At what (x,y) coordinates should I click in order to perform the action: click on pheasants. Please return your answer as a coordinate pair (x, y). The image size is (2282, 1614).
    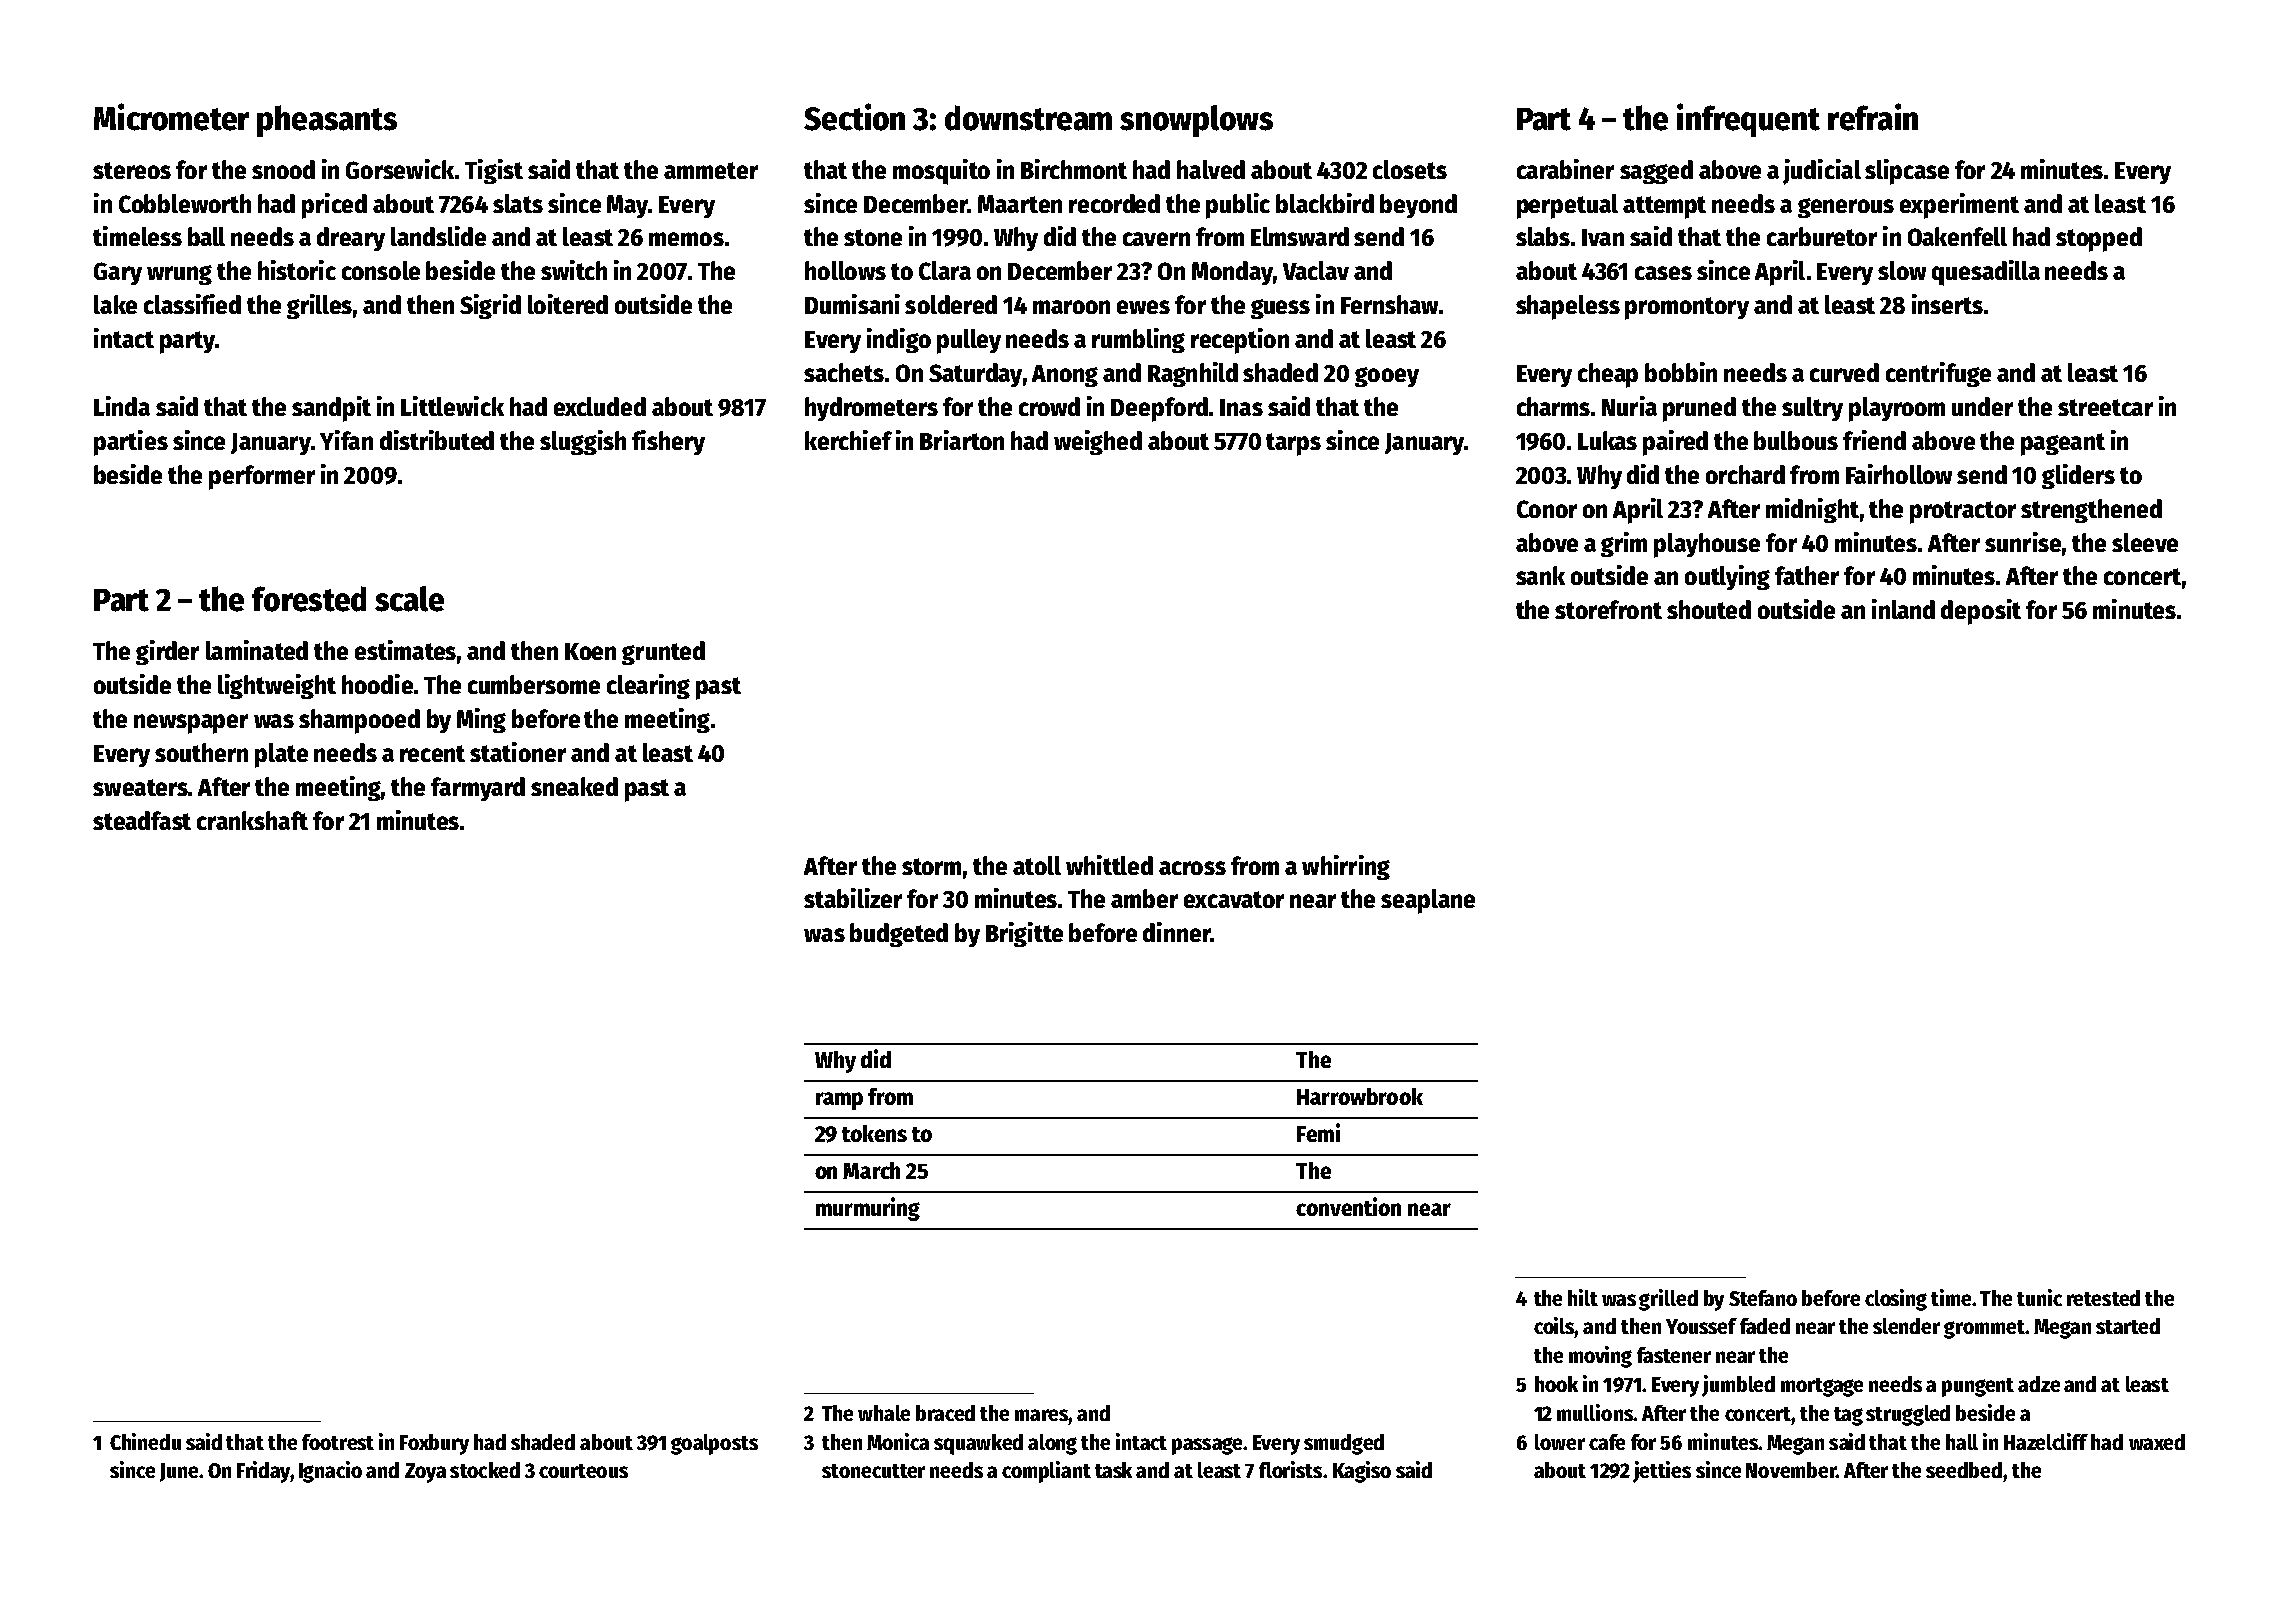
    Looking at the image, I should click on (327, 121).
